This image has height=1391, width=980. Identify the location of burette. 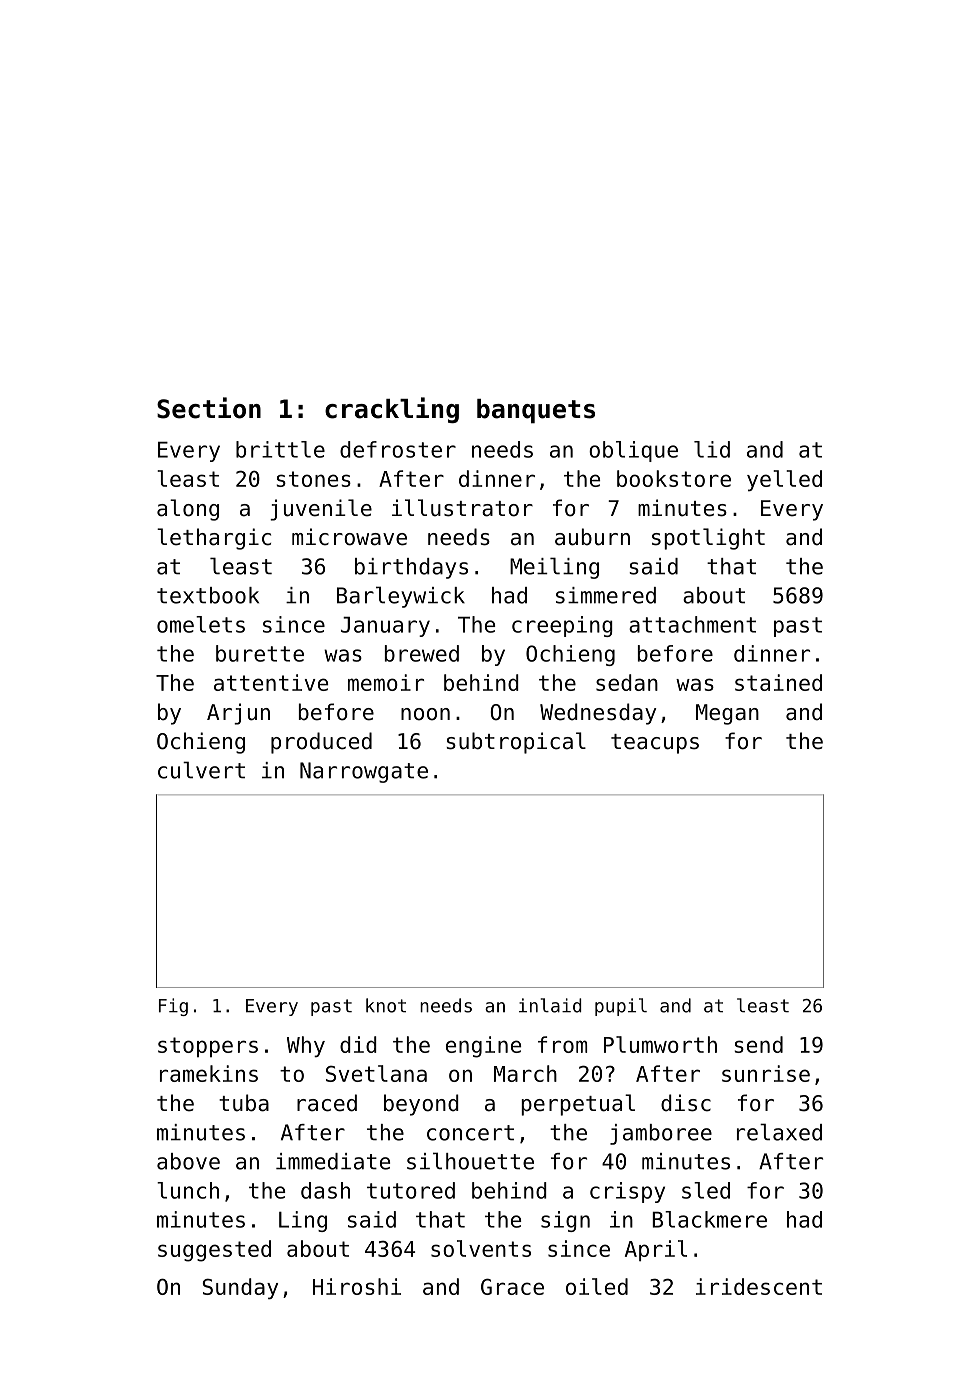
(260, 653).
